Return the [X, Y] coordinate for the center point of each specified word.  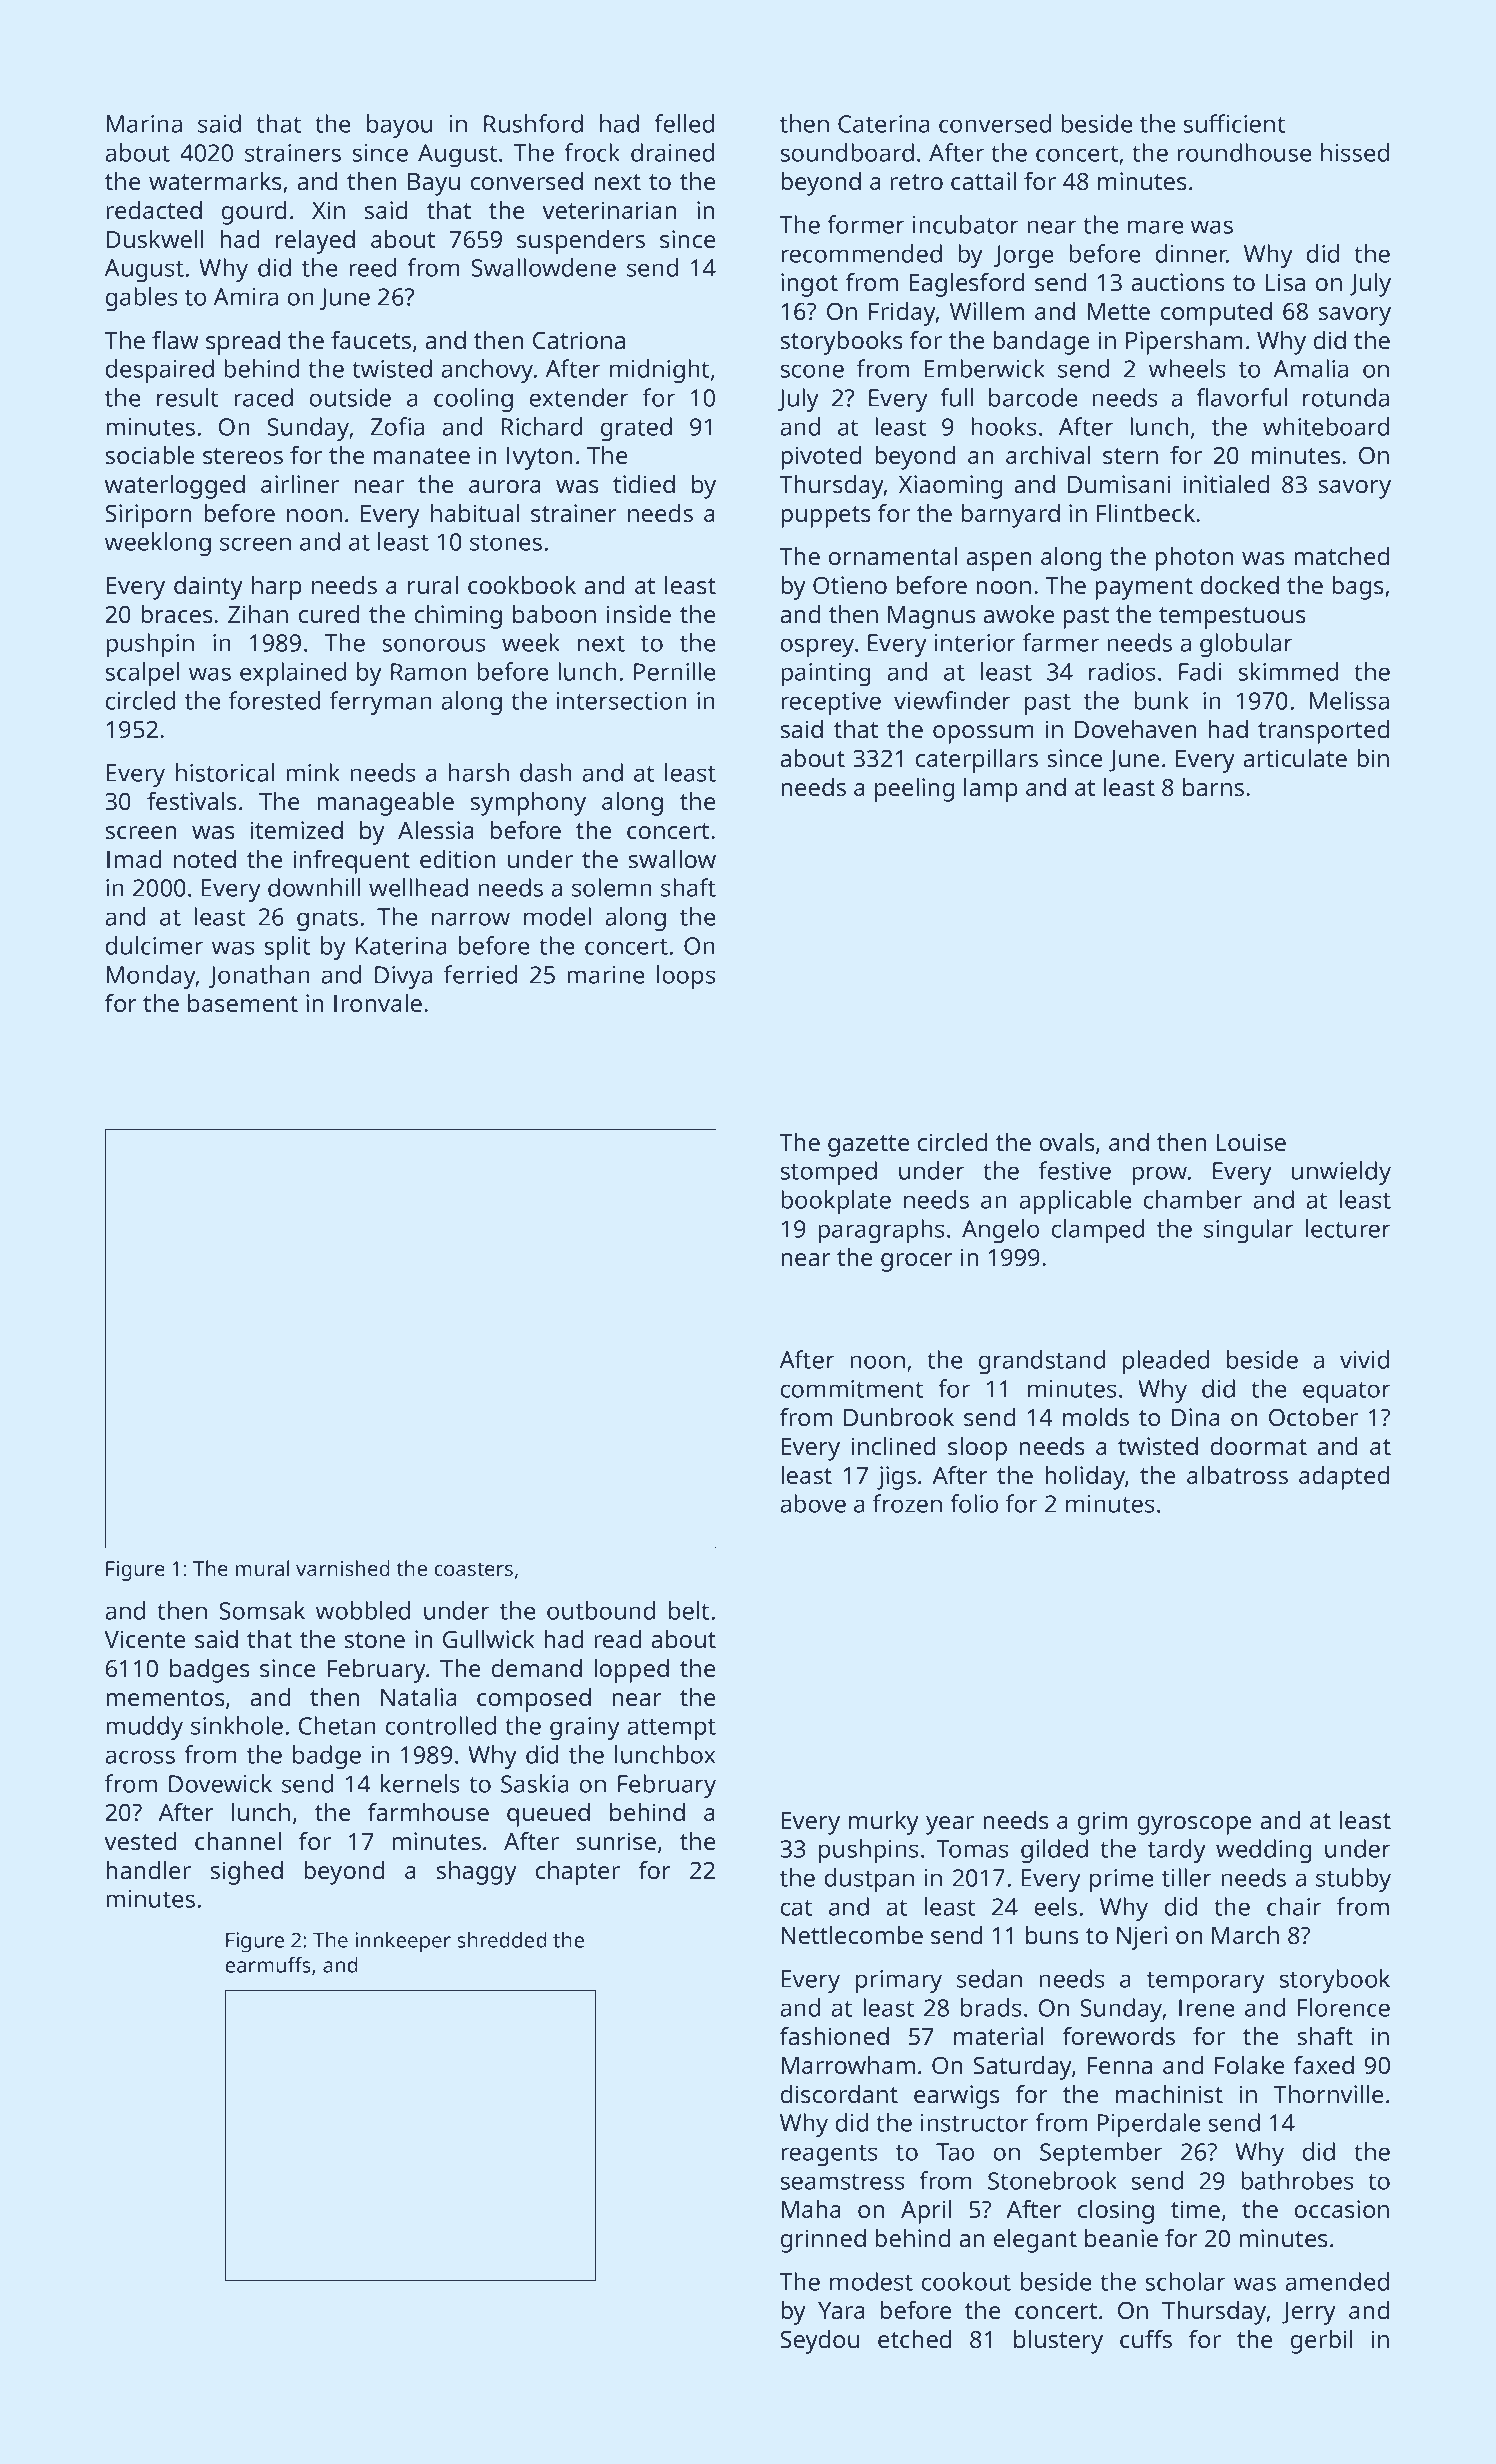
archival [1048, 455]
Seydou [819, 2342]
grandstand [1042, 1362]
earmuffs [268, 1965]
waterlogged [175, 487]
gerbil [1321, 2342]
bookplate [836, 1202]
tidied [644, 484]
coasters [473, 1569]
